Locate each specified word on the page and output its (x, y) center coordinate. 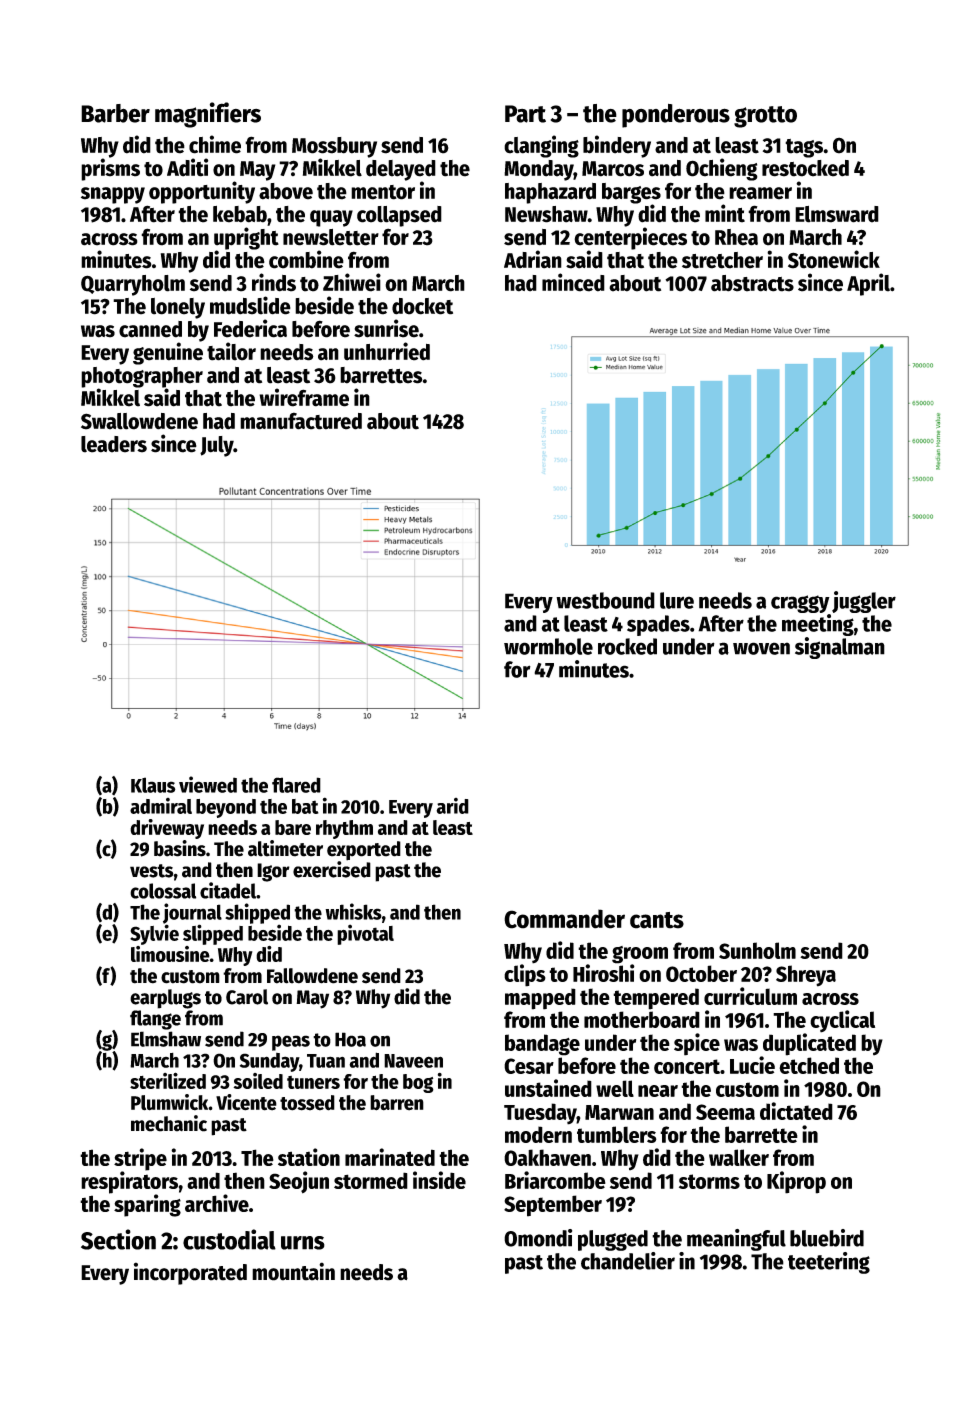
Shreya (806, 976)
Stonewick (834, 259)
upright (246, 238)
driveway (167, 829)
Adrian (533, 259)
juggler (864, 602)
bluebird (827, 1238)
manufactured (301, 421)
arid (452, 806)
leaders (114, 444)
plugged (613, 1240)
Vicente (246, 1102)
